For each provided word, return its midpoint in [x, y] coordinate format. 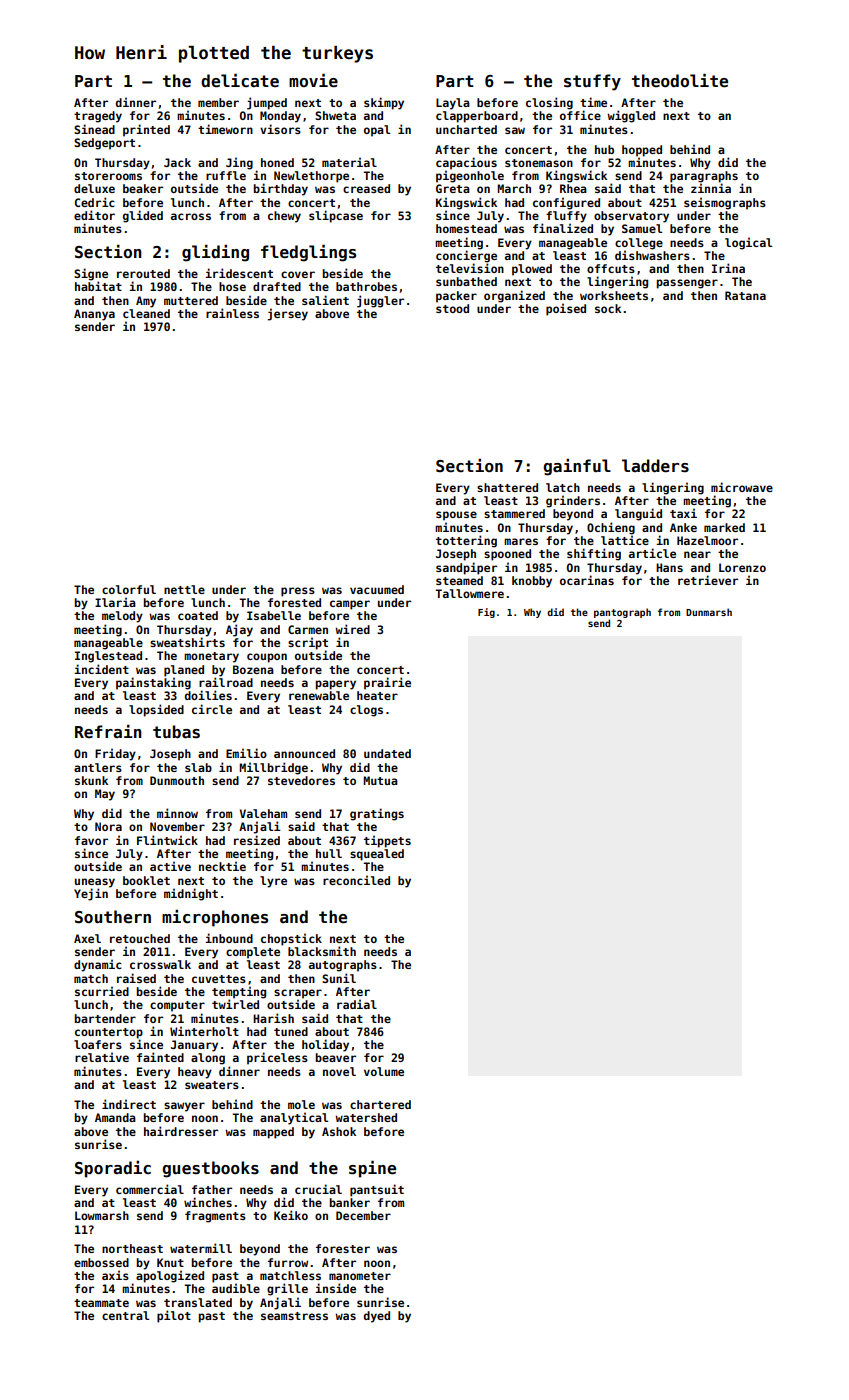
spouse [456, 516]
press [298, 592]
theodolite [680, 80]
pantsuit [377, 1190]
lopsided [156, 710]
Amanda [115, 1117]
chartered [380, 1104]
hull [329, 853]
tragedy [98, 117]
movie [313, 80]
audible [236, 1288]
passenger [687, 284]
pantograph [622, 613]
